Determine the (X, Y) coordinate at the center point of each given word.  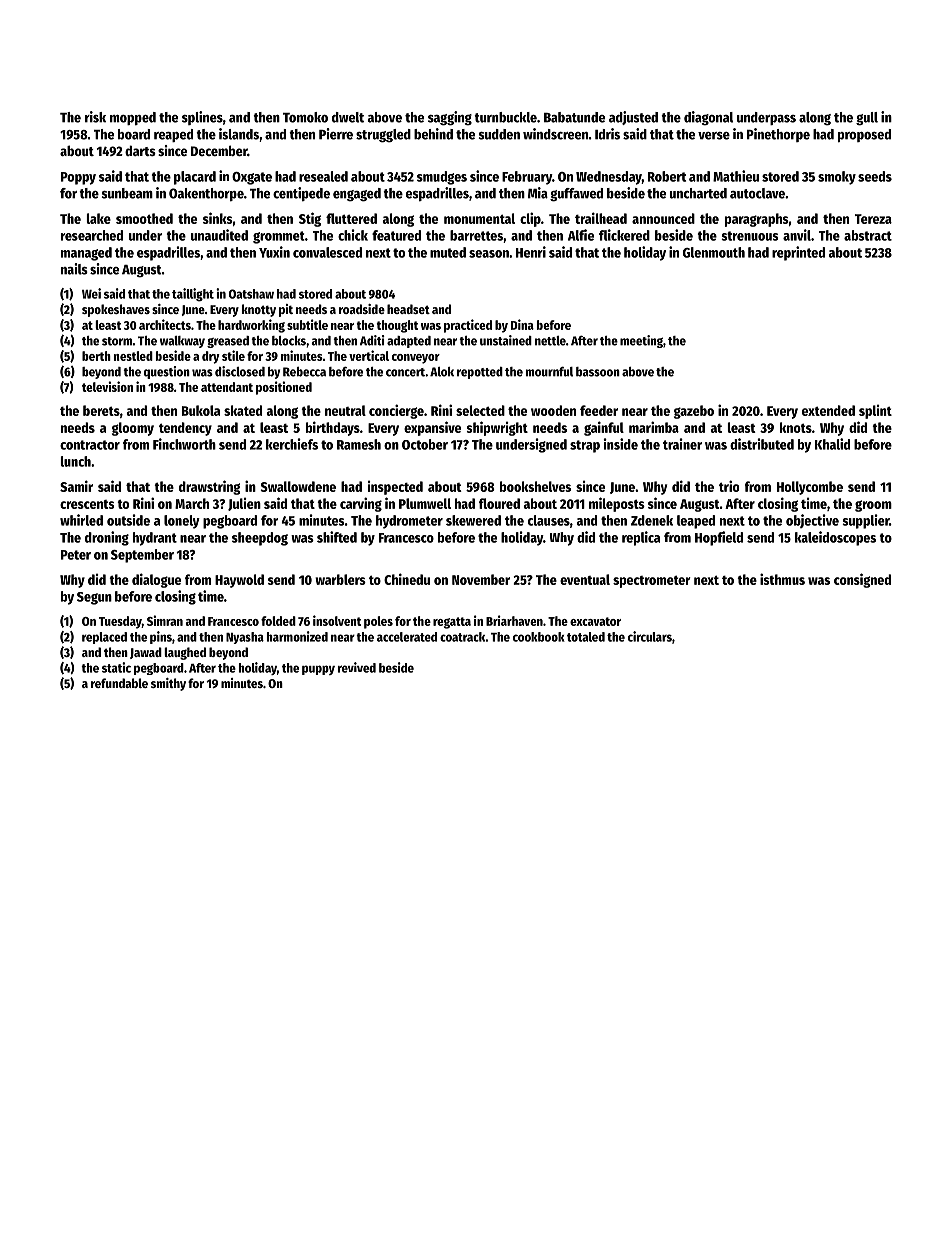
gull (867, 119)
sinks (218, 218)
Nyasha (245, 638)
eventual (585, 579)
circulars (650, 636)
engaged (357, 195)
